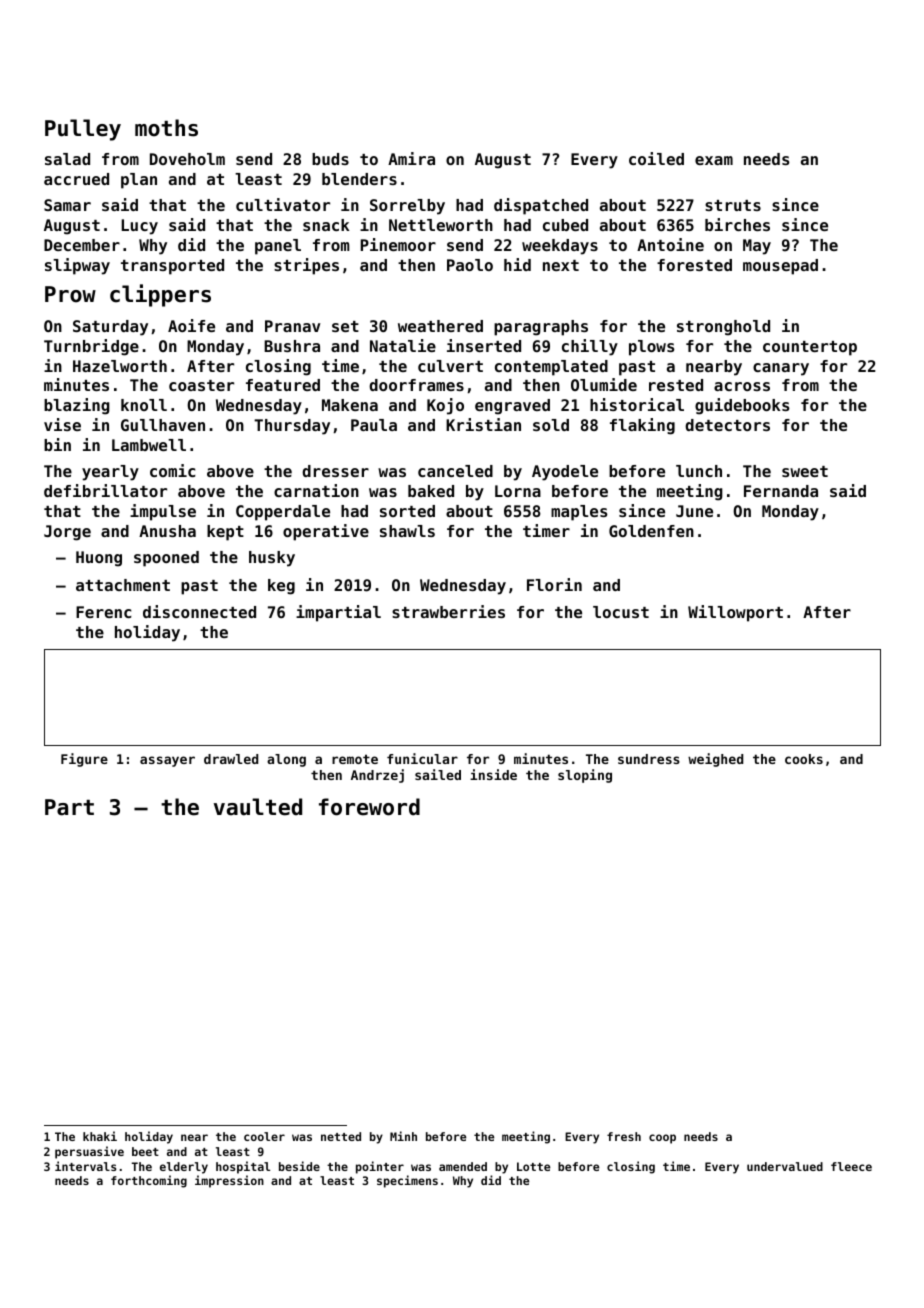 The image size is (924, 1308). What do you see at coordinates (804, 759) in the screenshot?
I see `cooks` at bounding box center [804, 759].
